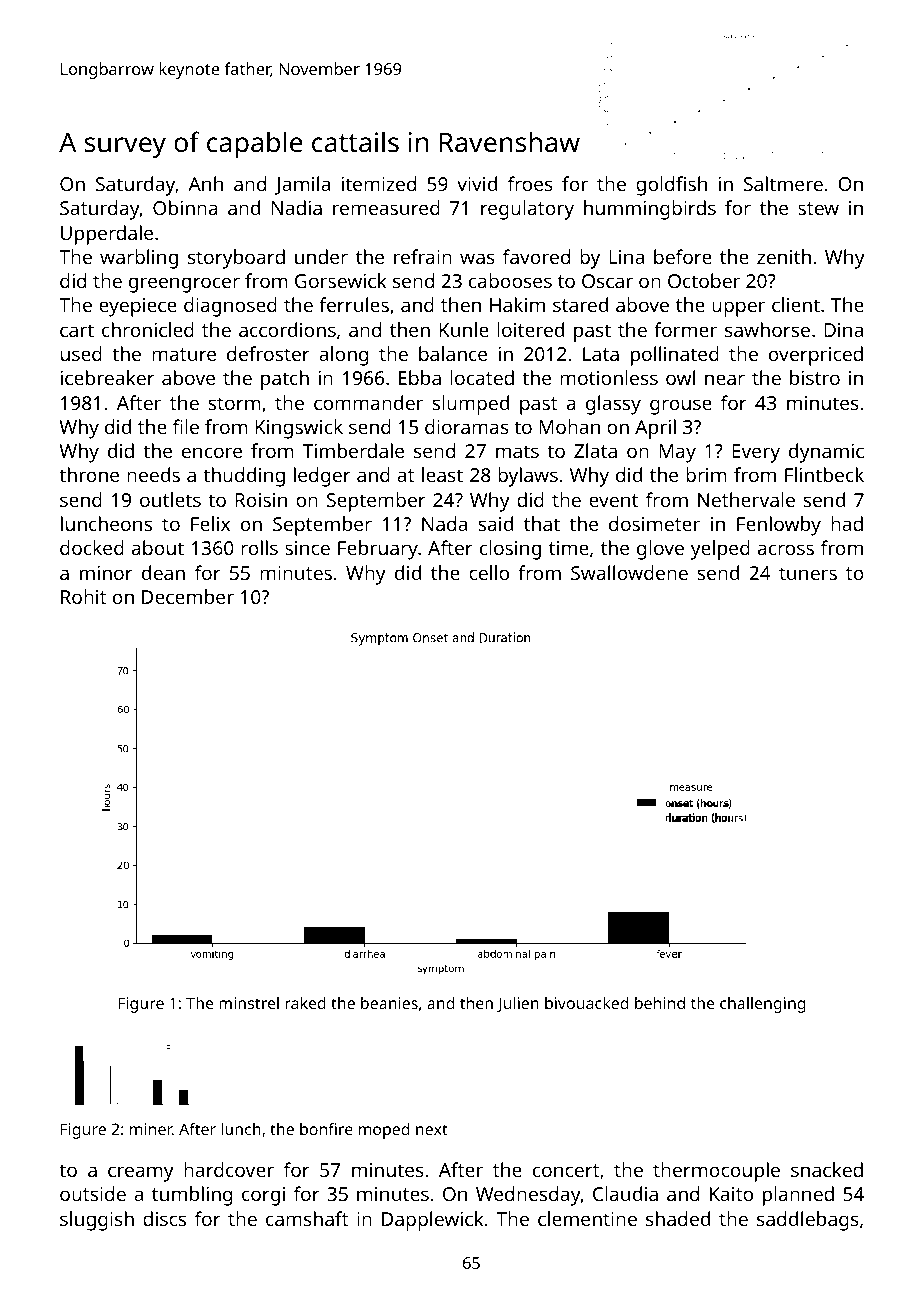 The height and width of the screenshot is (1311, 924). I want to click on Jamila, so click(302, 185).
